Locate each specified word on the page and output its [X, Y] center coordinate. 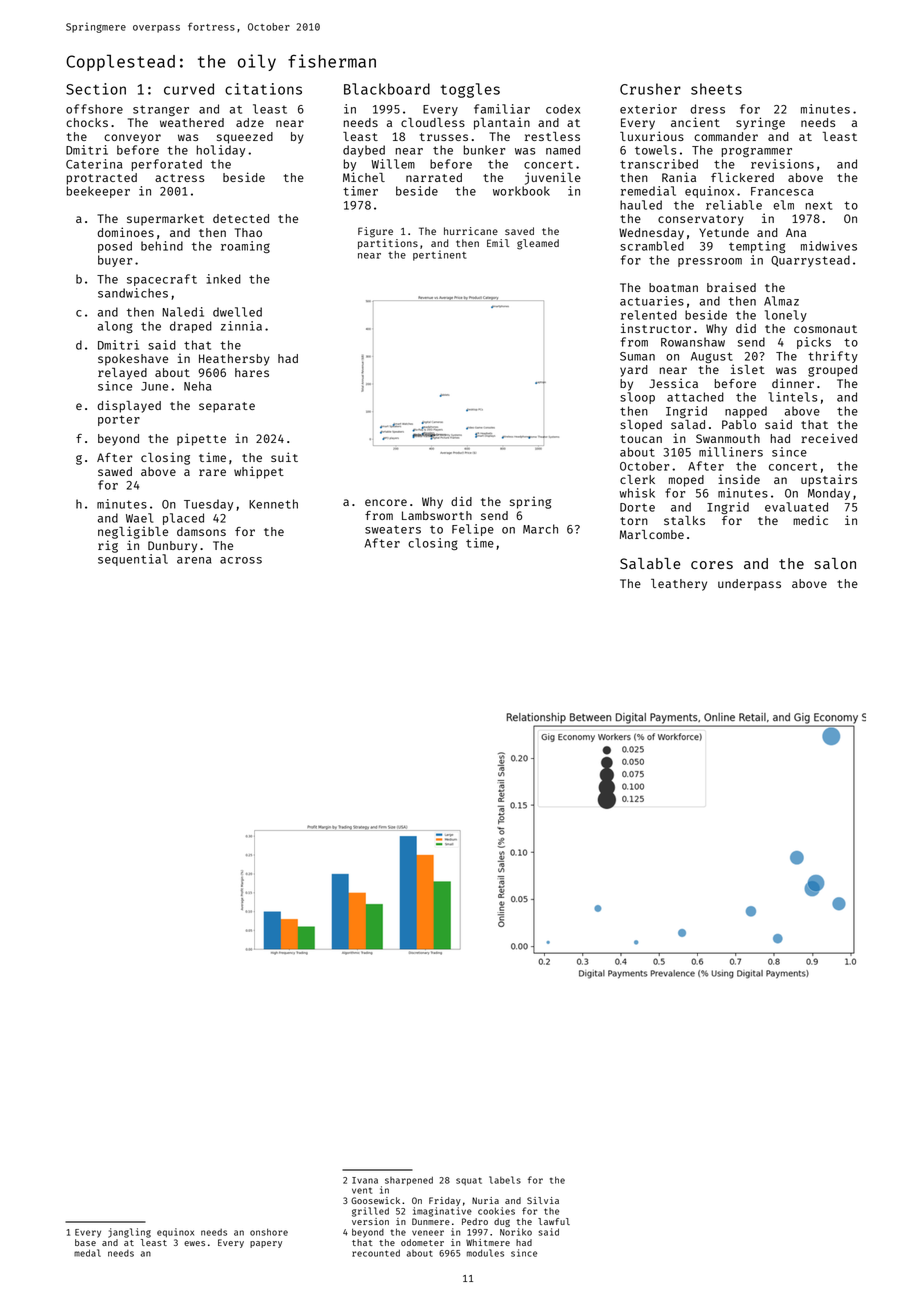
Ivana [365, 1180]
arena [194, 560]
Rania [679, 177]
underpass [749, 585]
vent [362, 1191]
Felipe [473, 530]
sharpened [409, 1181]
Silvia [543, 1200]
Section [96, 89]
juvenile [553, 178]
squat [469, 1181]
